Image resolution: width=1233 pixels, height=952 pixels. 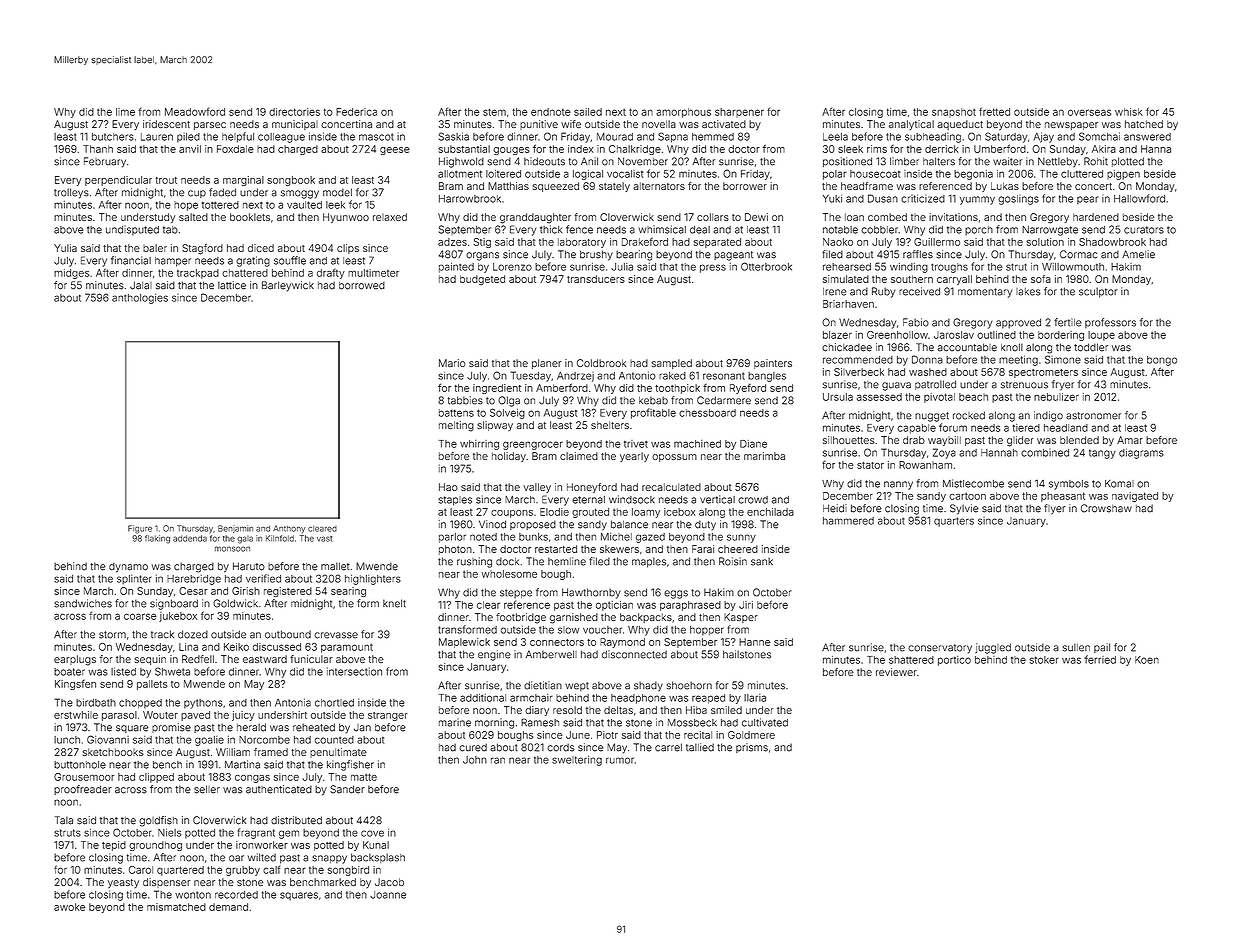 What do you see at coordinates (1162, 361) in the screenshot?
I see `bongo` at bounding box center [1162, 361].
